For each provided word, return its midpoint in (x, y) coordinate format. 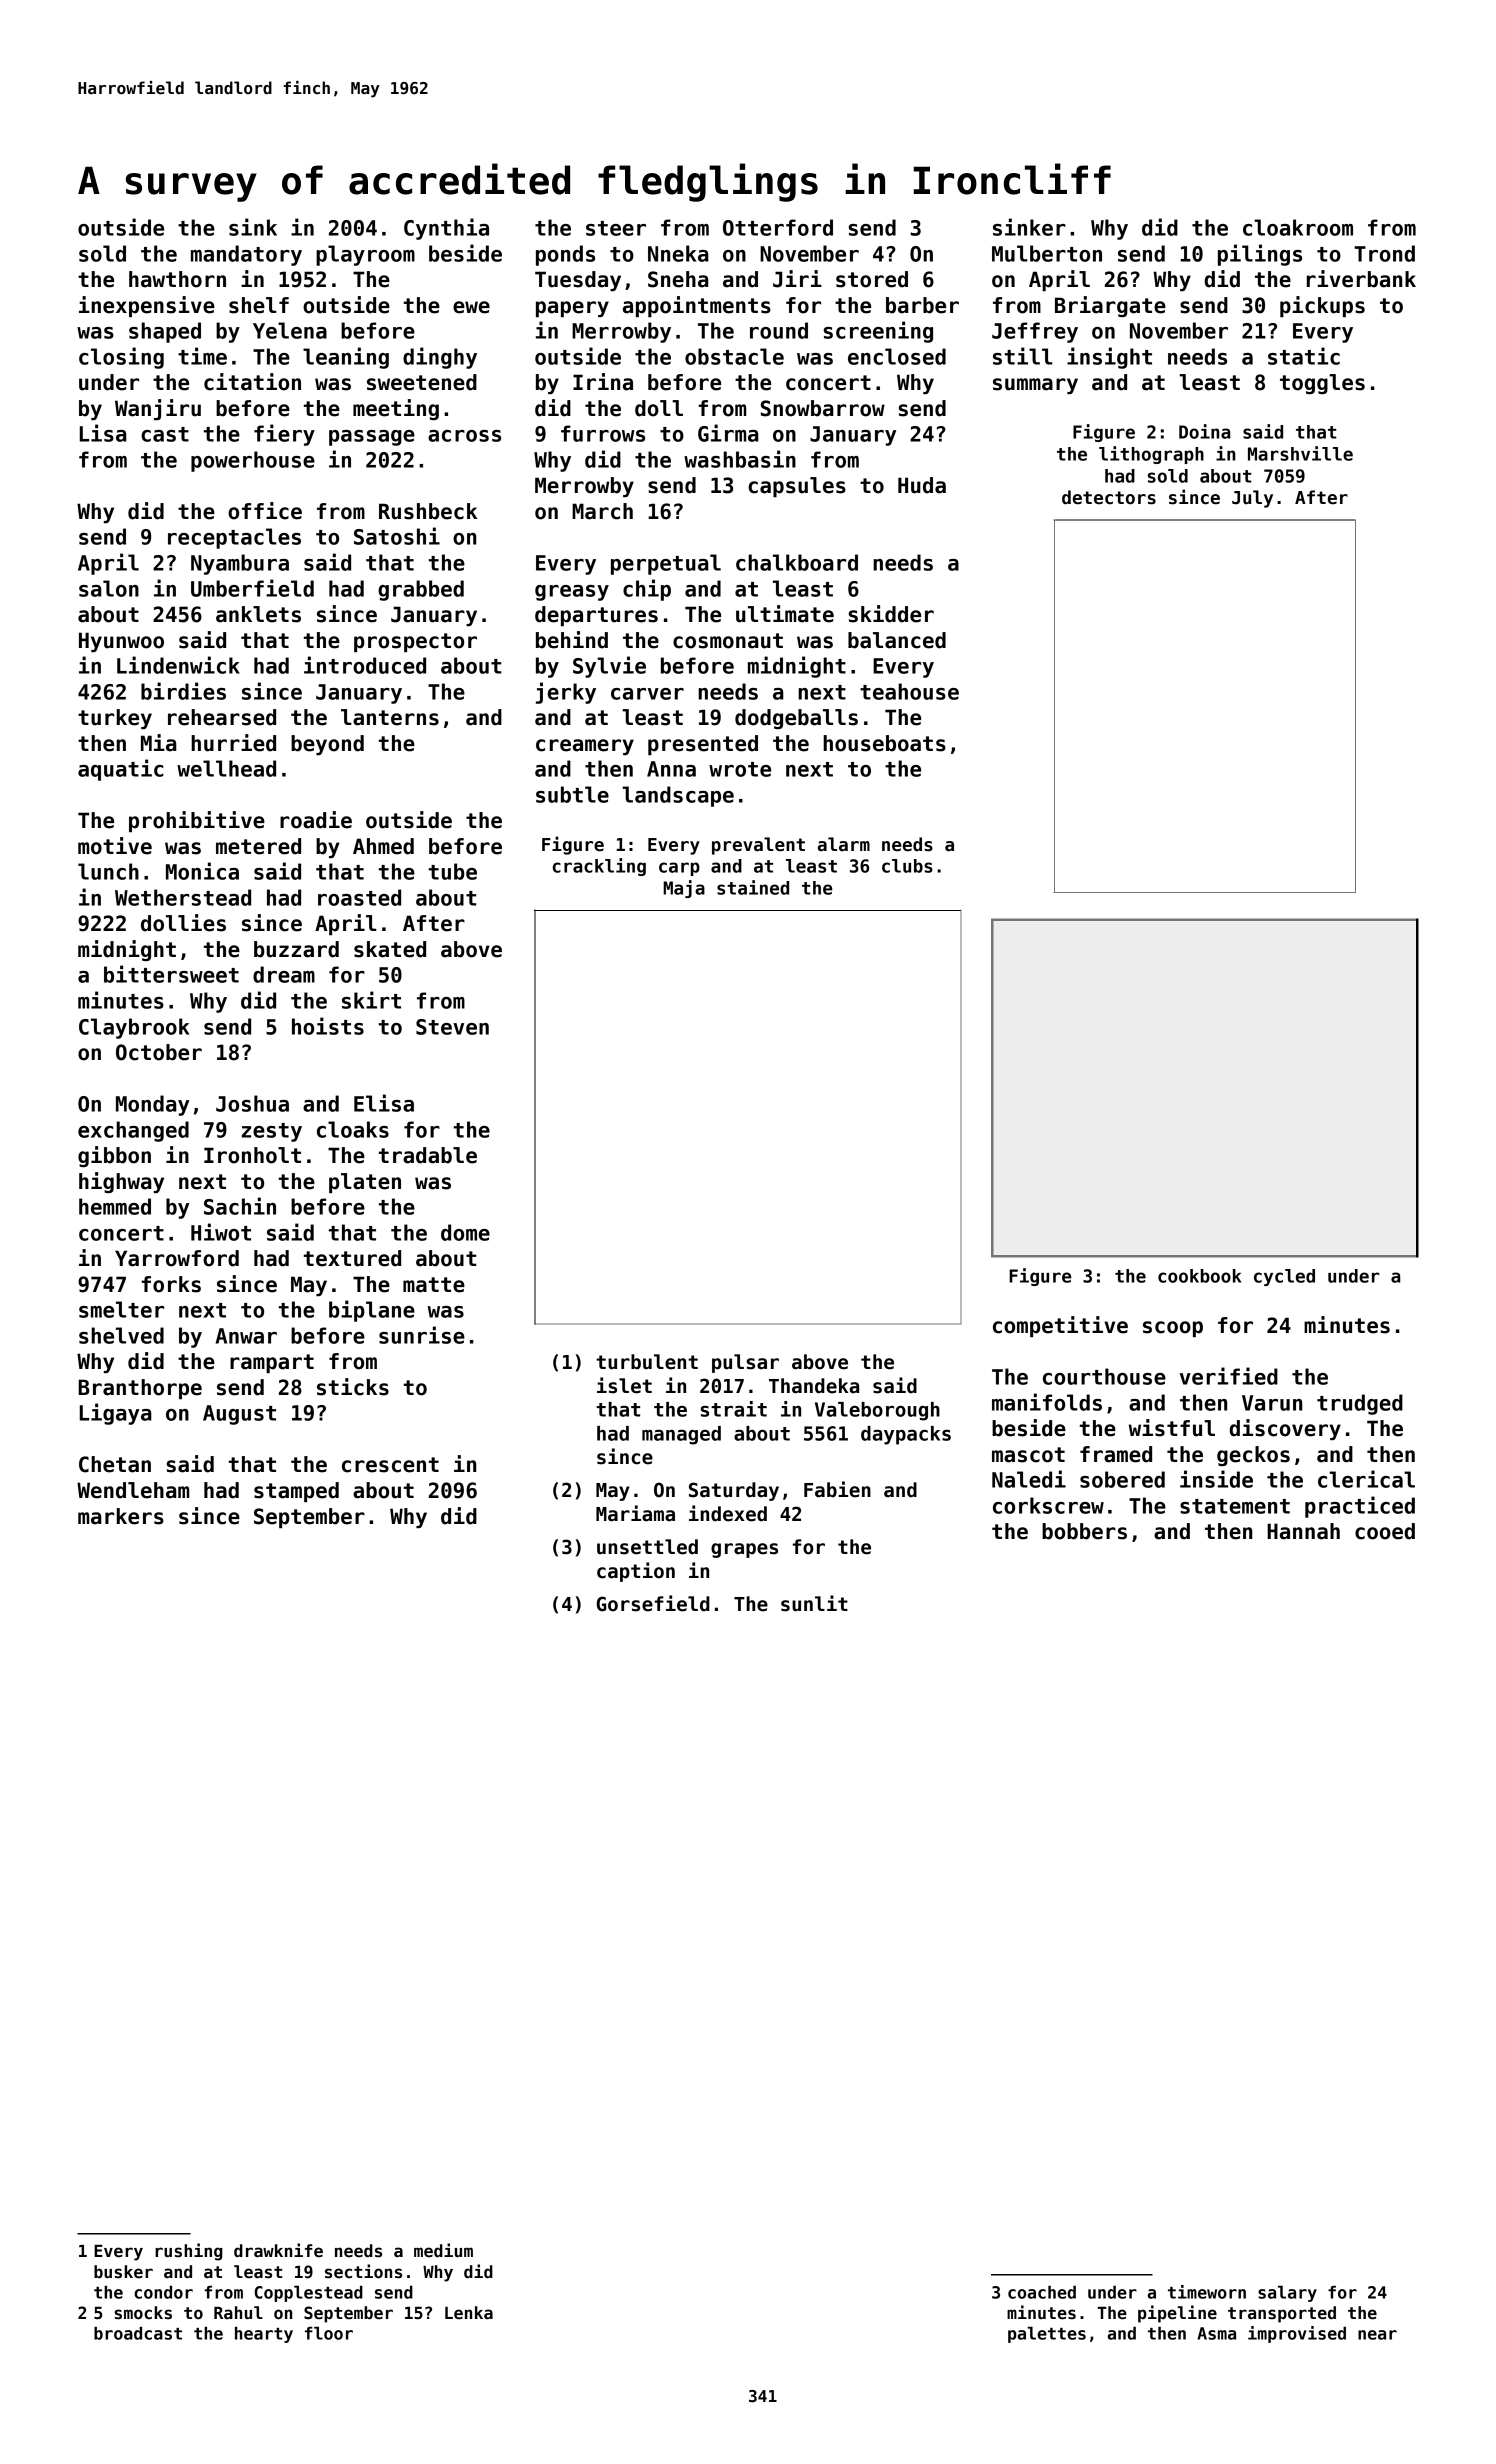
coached (1042, 2292)
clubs (907, 866)
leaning (346, 358)
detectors (1109, 497)
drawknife (278, 2250)
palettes (1047, 2335)
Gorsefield (653, 1603)
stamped (296, 1492)
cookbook (1200, 1276)
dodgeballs (796, 719)
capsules (797, 487)
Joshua (252, 1103)
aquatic (121, 770)
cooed (1385, 1531)
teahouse (909, 691)
